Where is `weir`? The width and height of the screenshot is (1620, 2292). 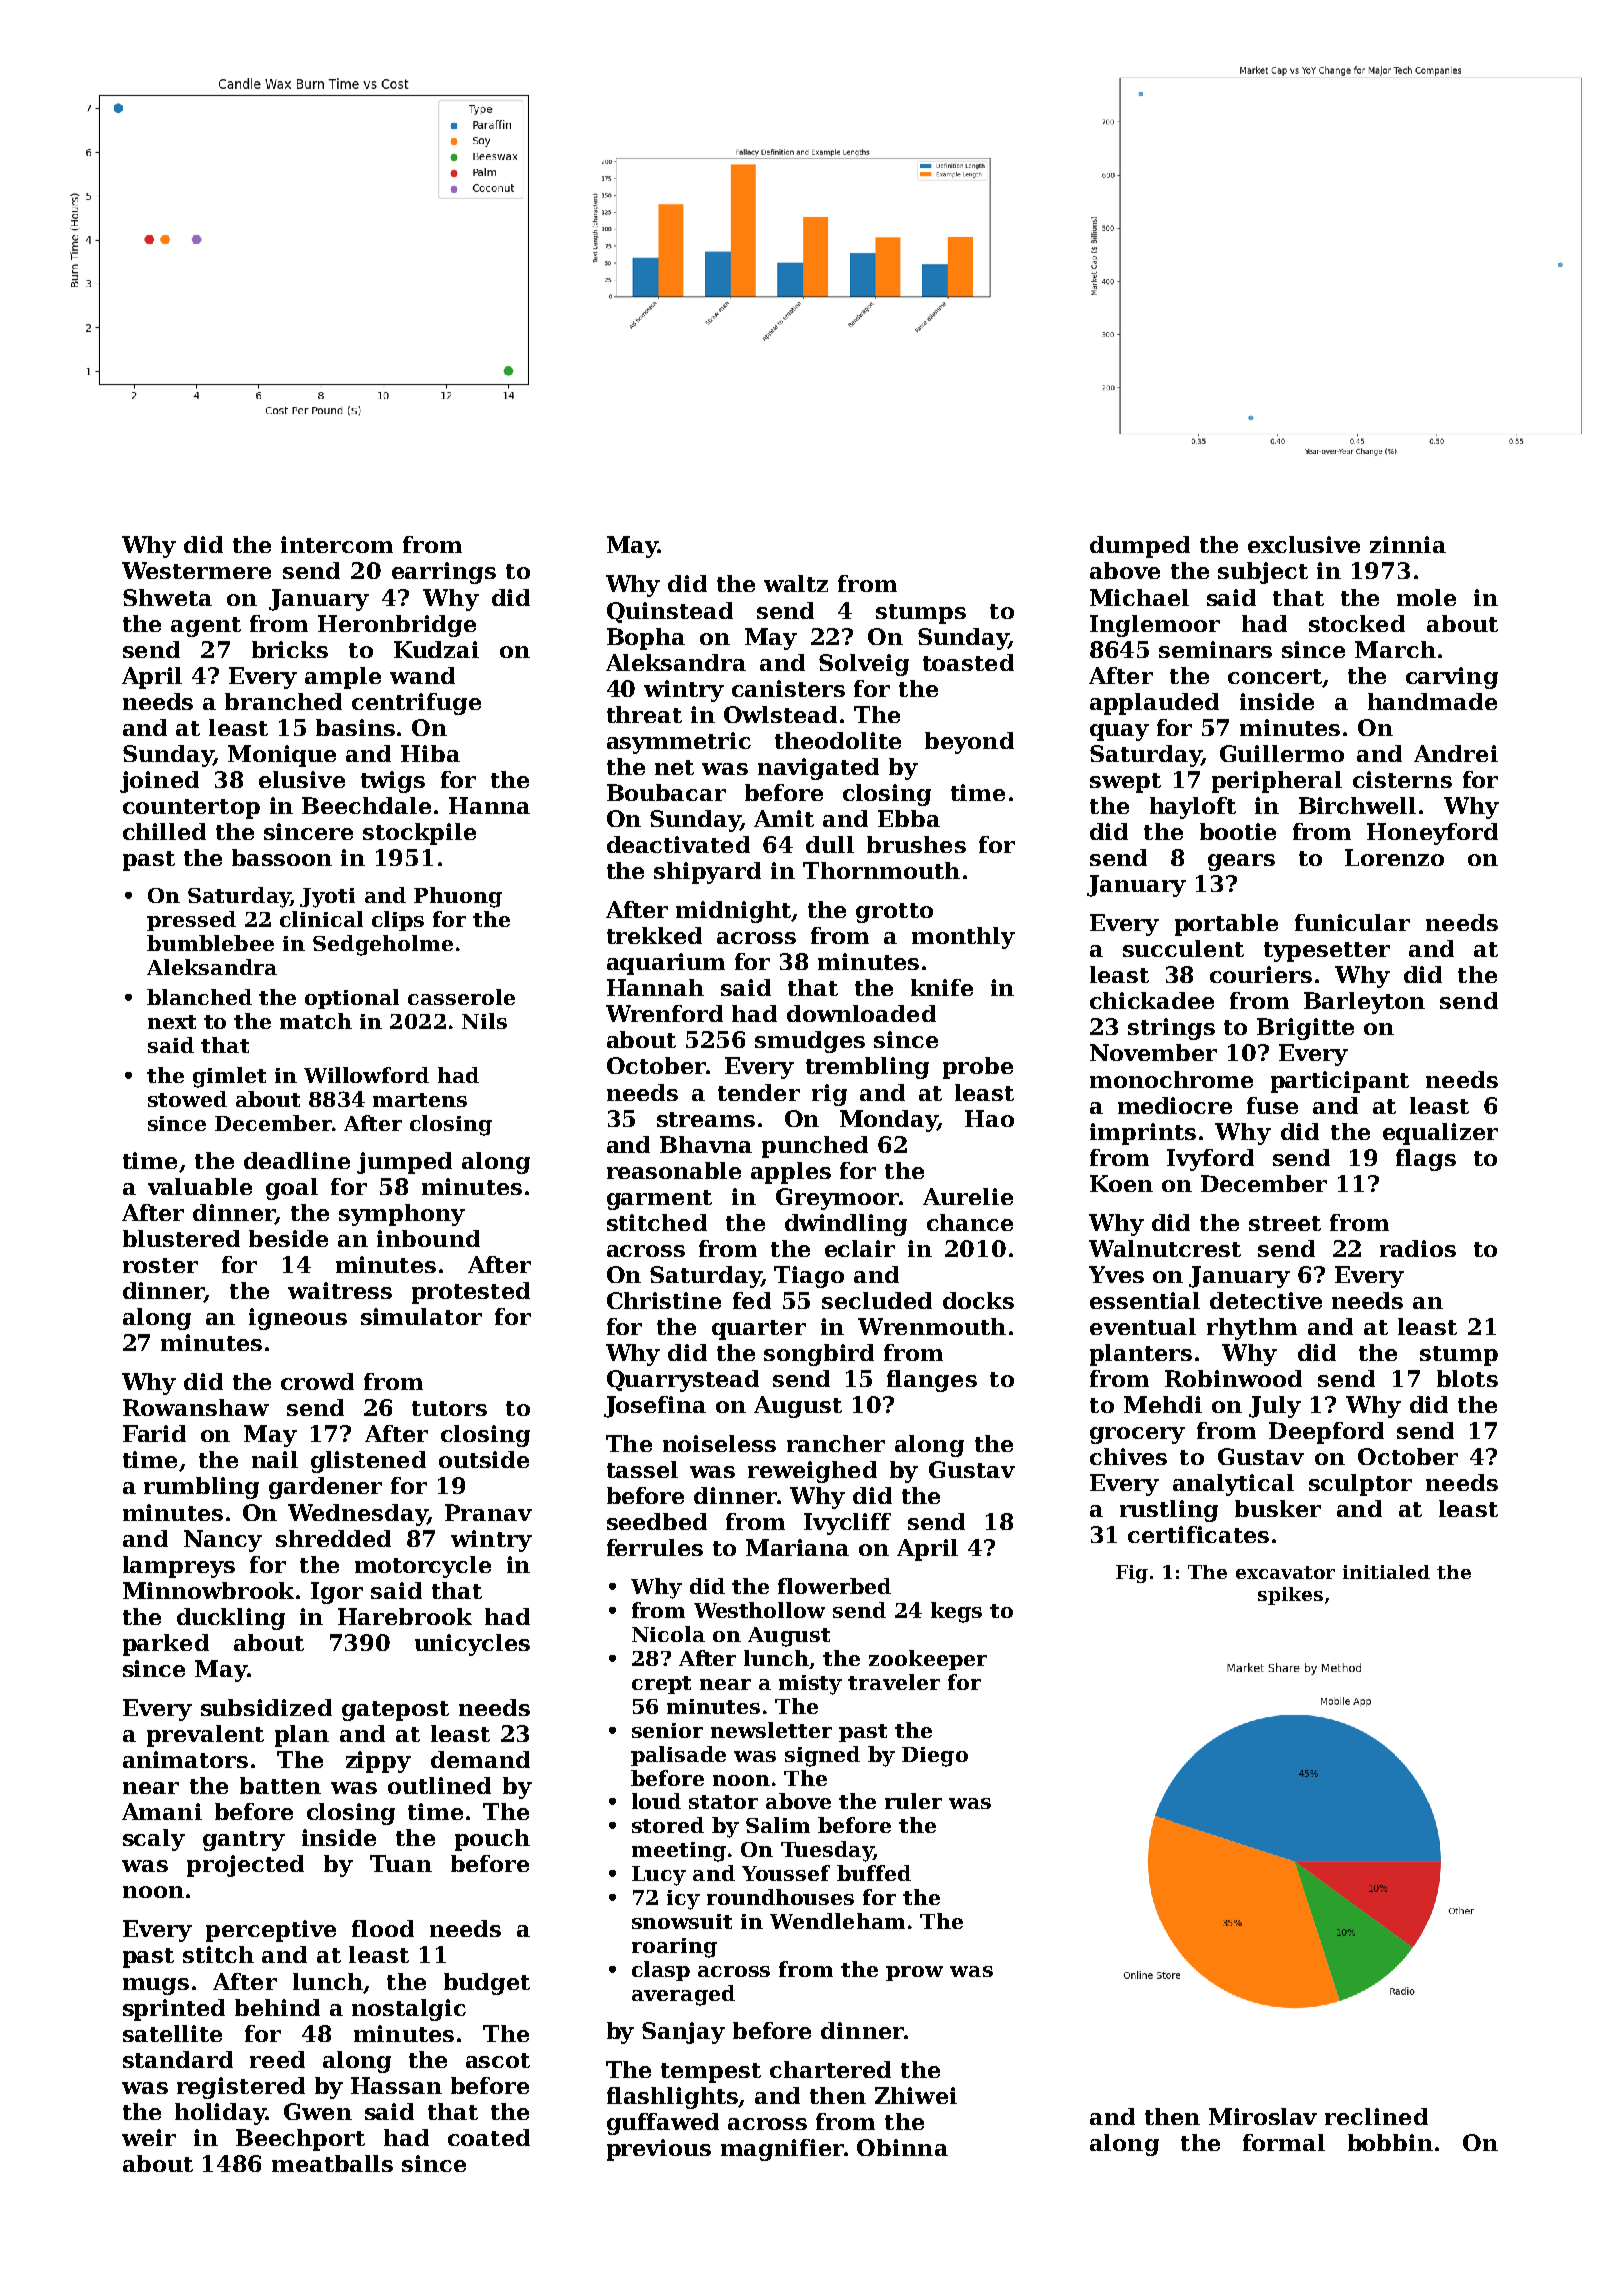
weir is located at coordinates (149, 2137).
